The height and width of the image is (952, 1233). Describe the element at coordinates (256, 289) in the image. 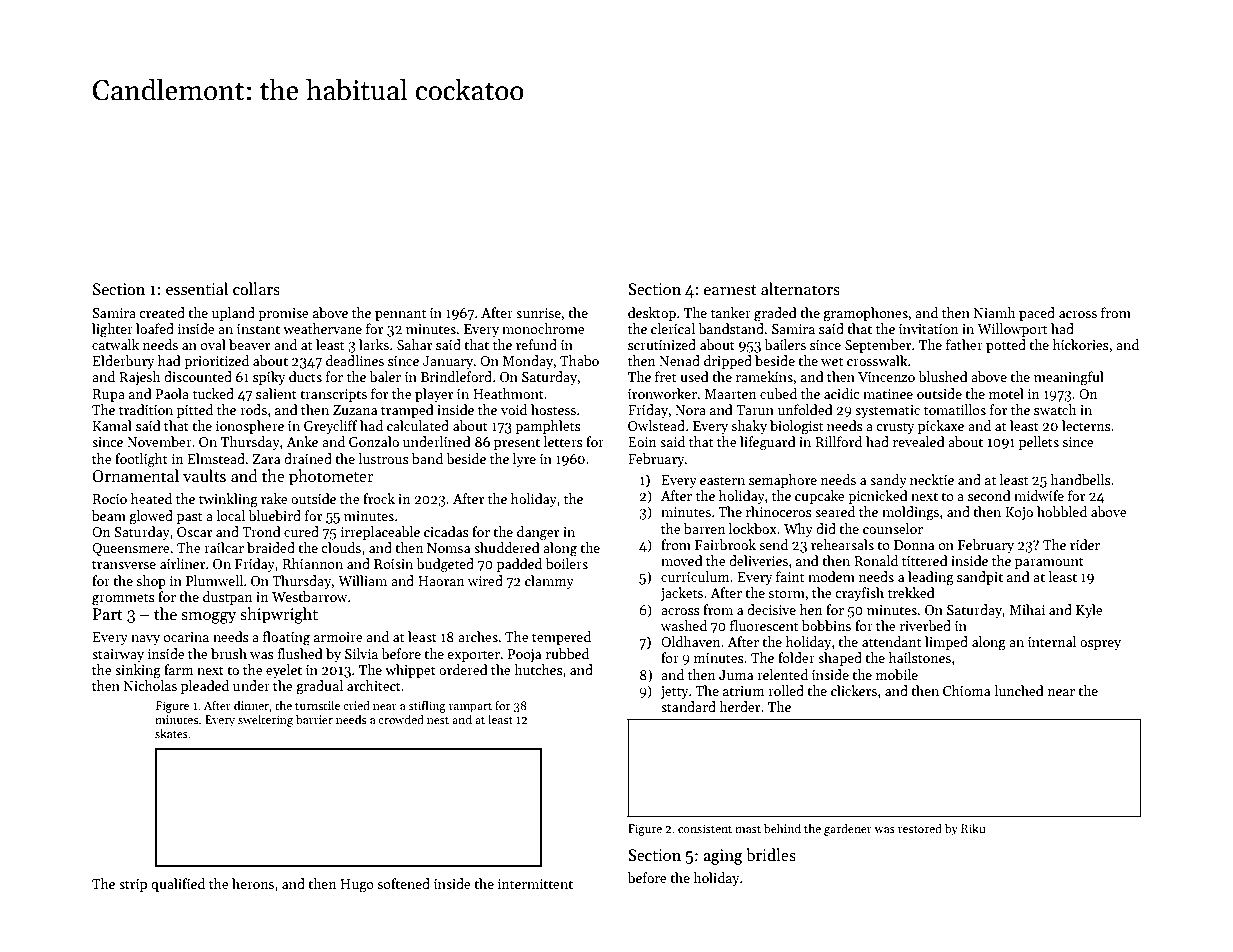

I see `collars` at that location.
